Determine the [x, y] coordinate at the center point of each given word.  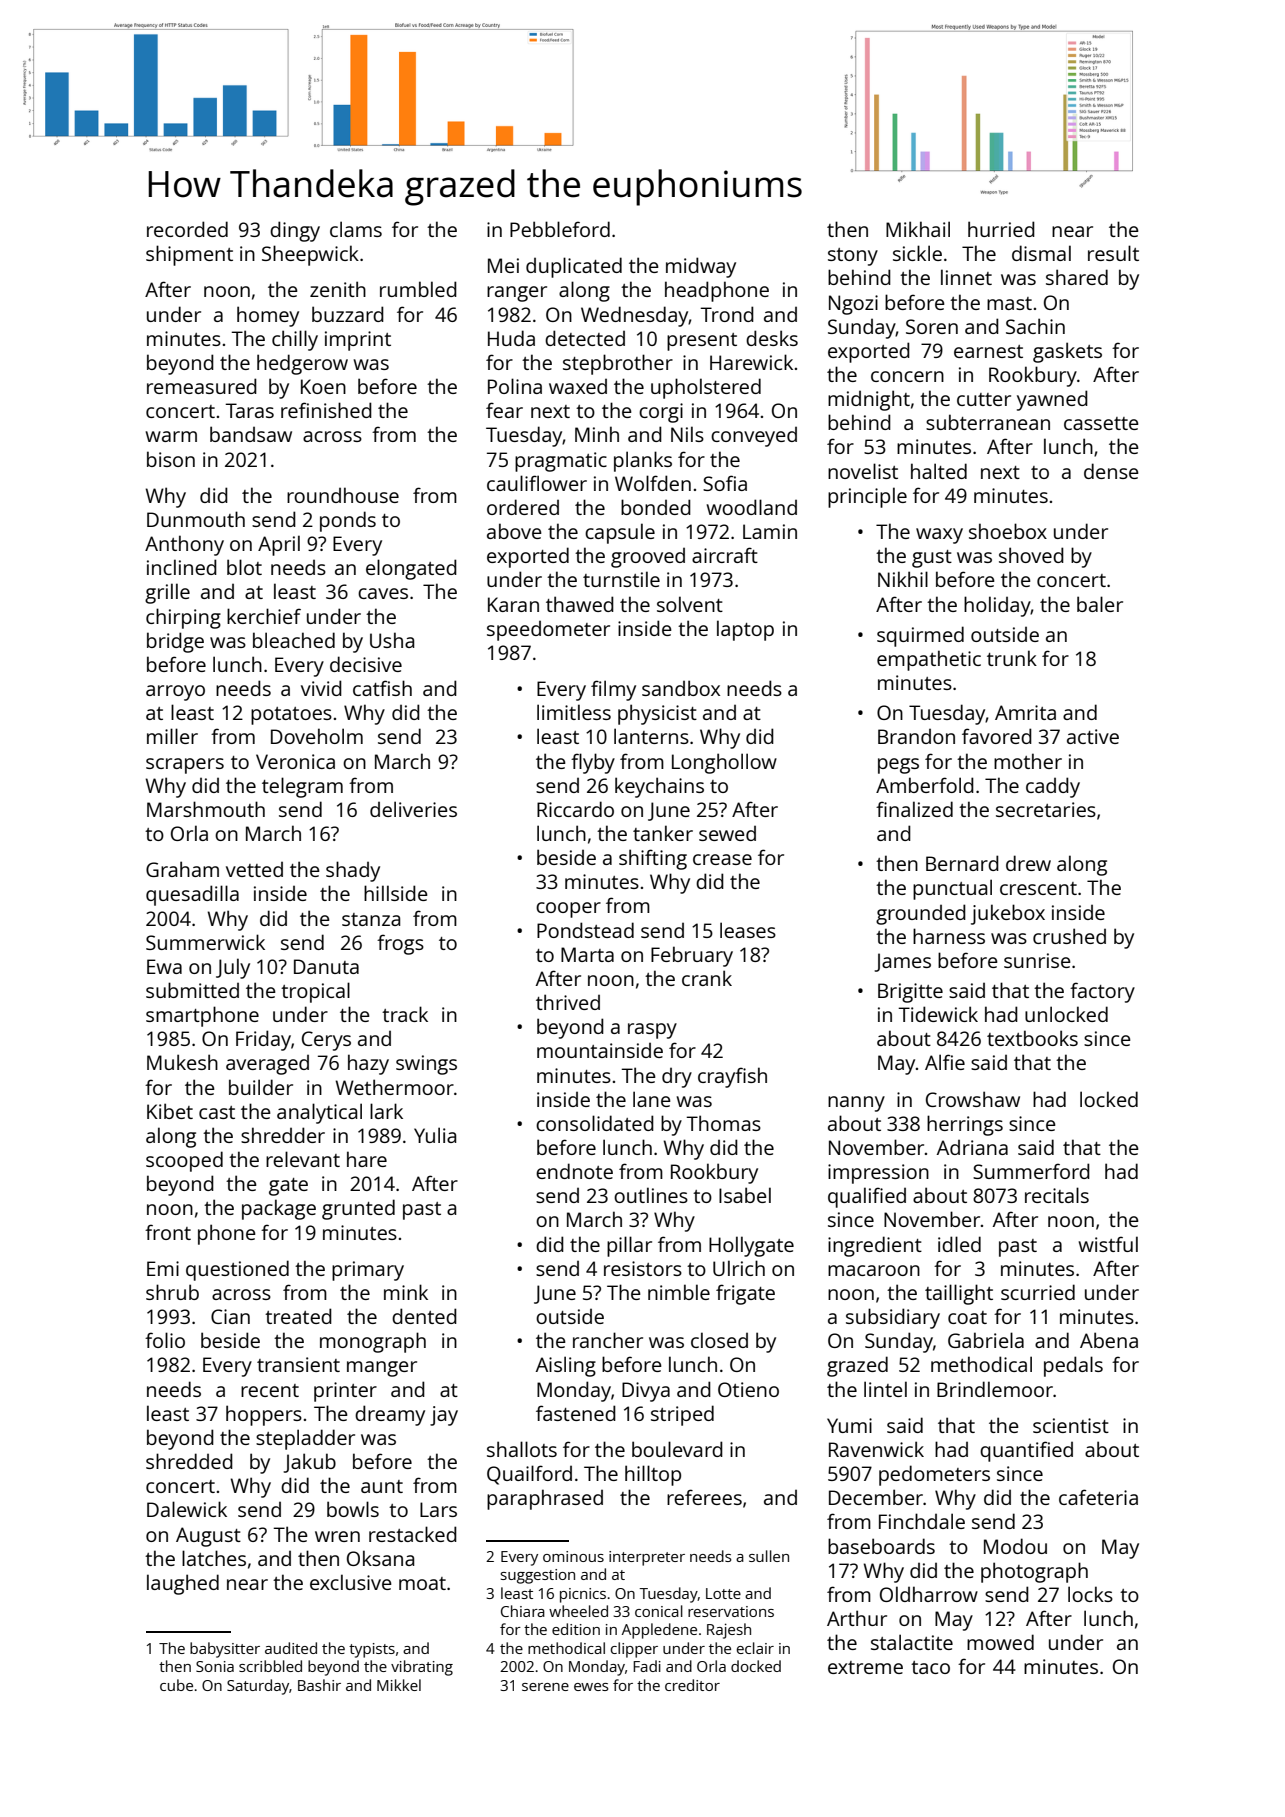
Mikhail [918, 229]
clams [356, 229]
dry [677, 1078]
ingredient [875, 1246]
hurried [1001, 229]
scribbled [270, 1666]
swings [426, 1065]
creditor [692, 1685]
